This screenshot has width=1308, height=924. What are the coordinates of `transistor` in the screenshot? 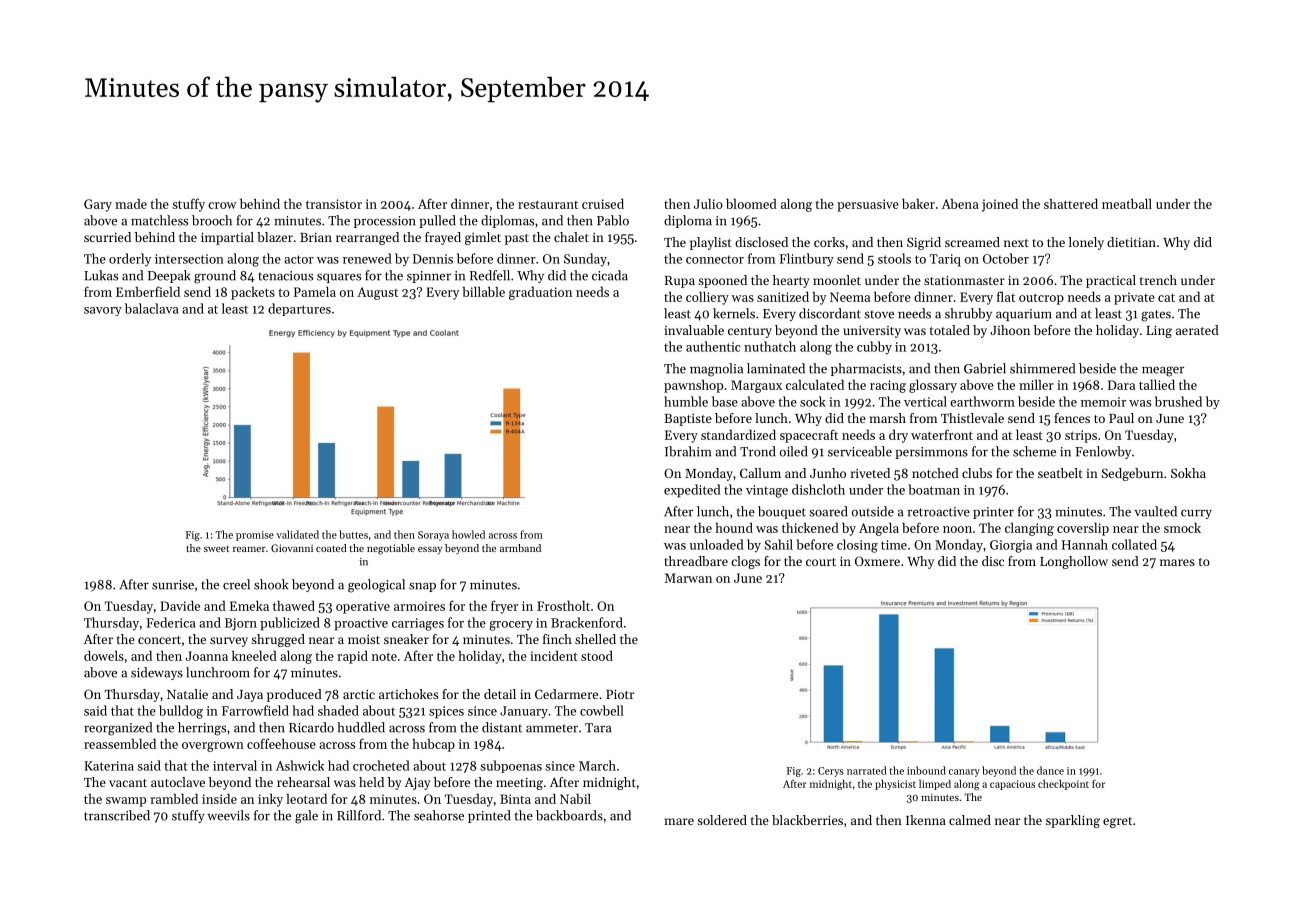 It's located at (334, 204).
